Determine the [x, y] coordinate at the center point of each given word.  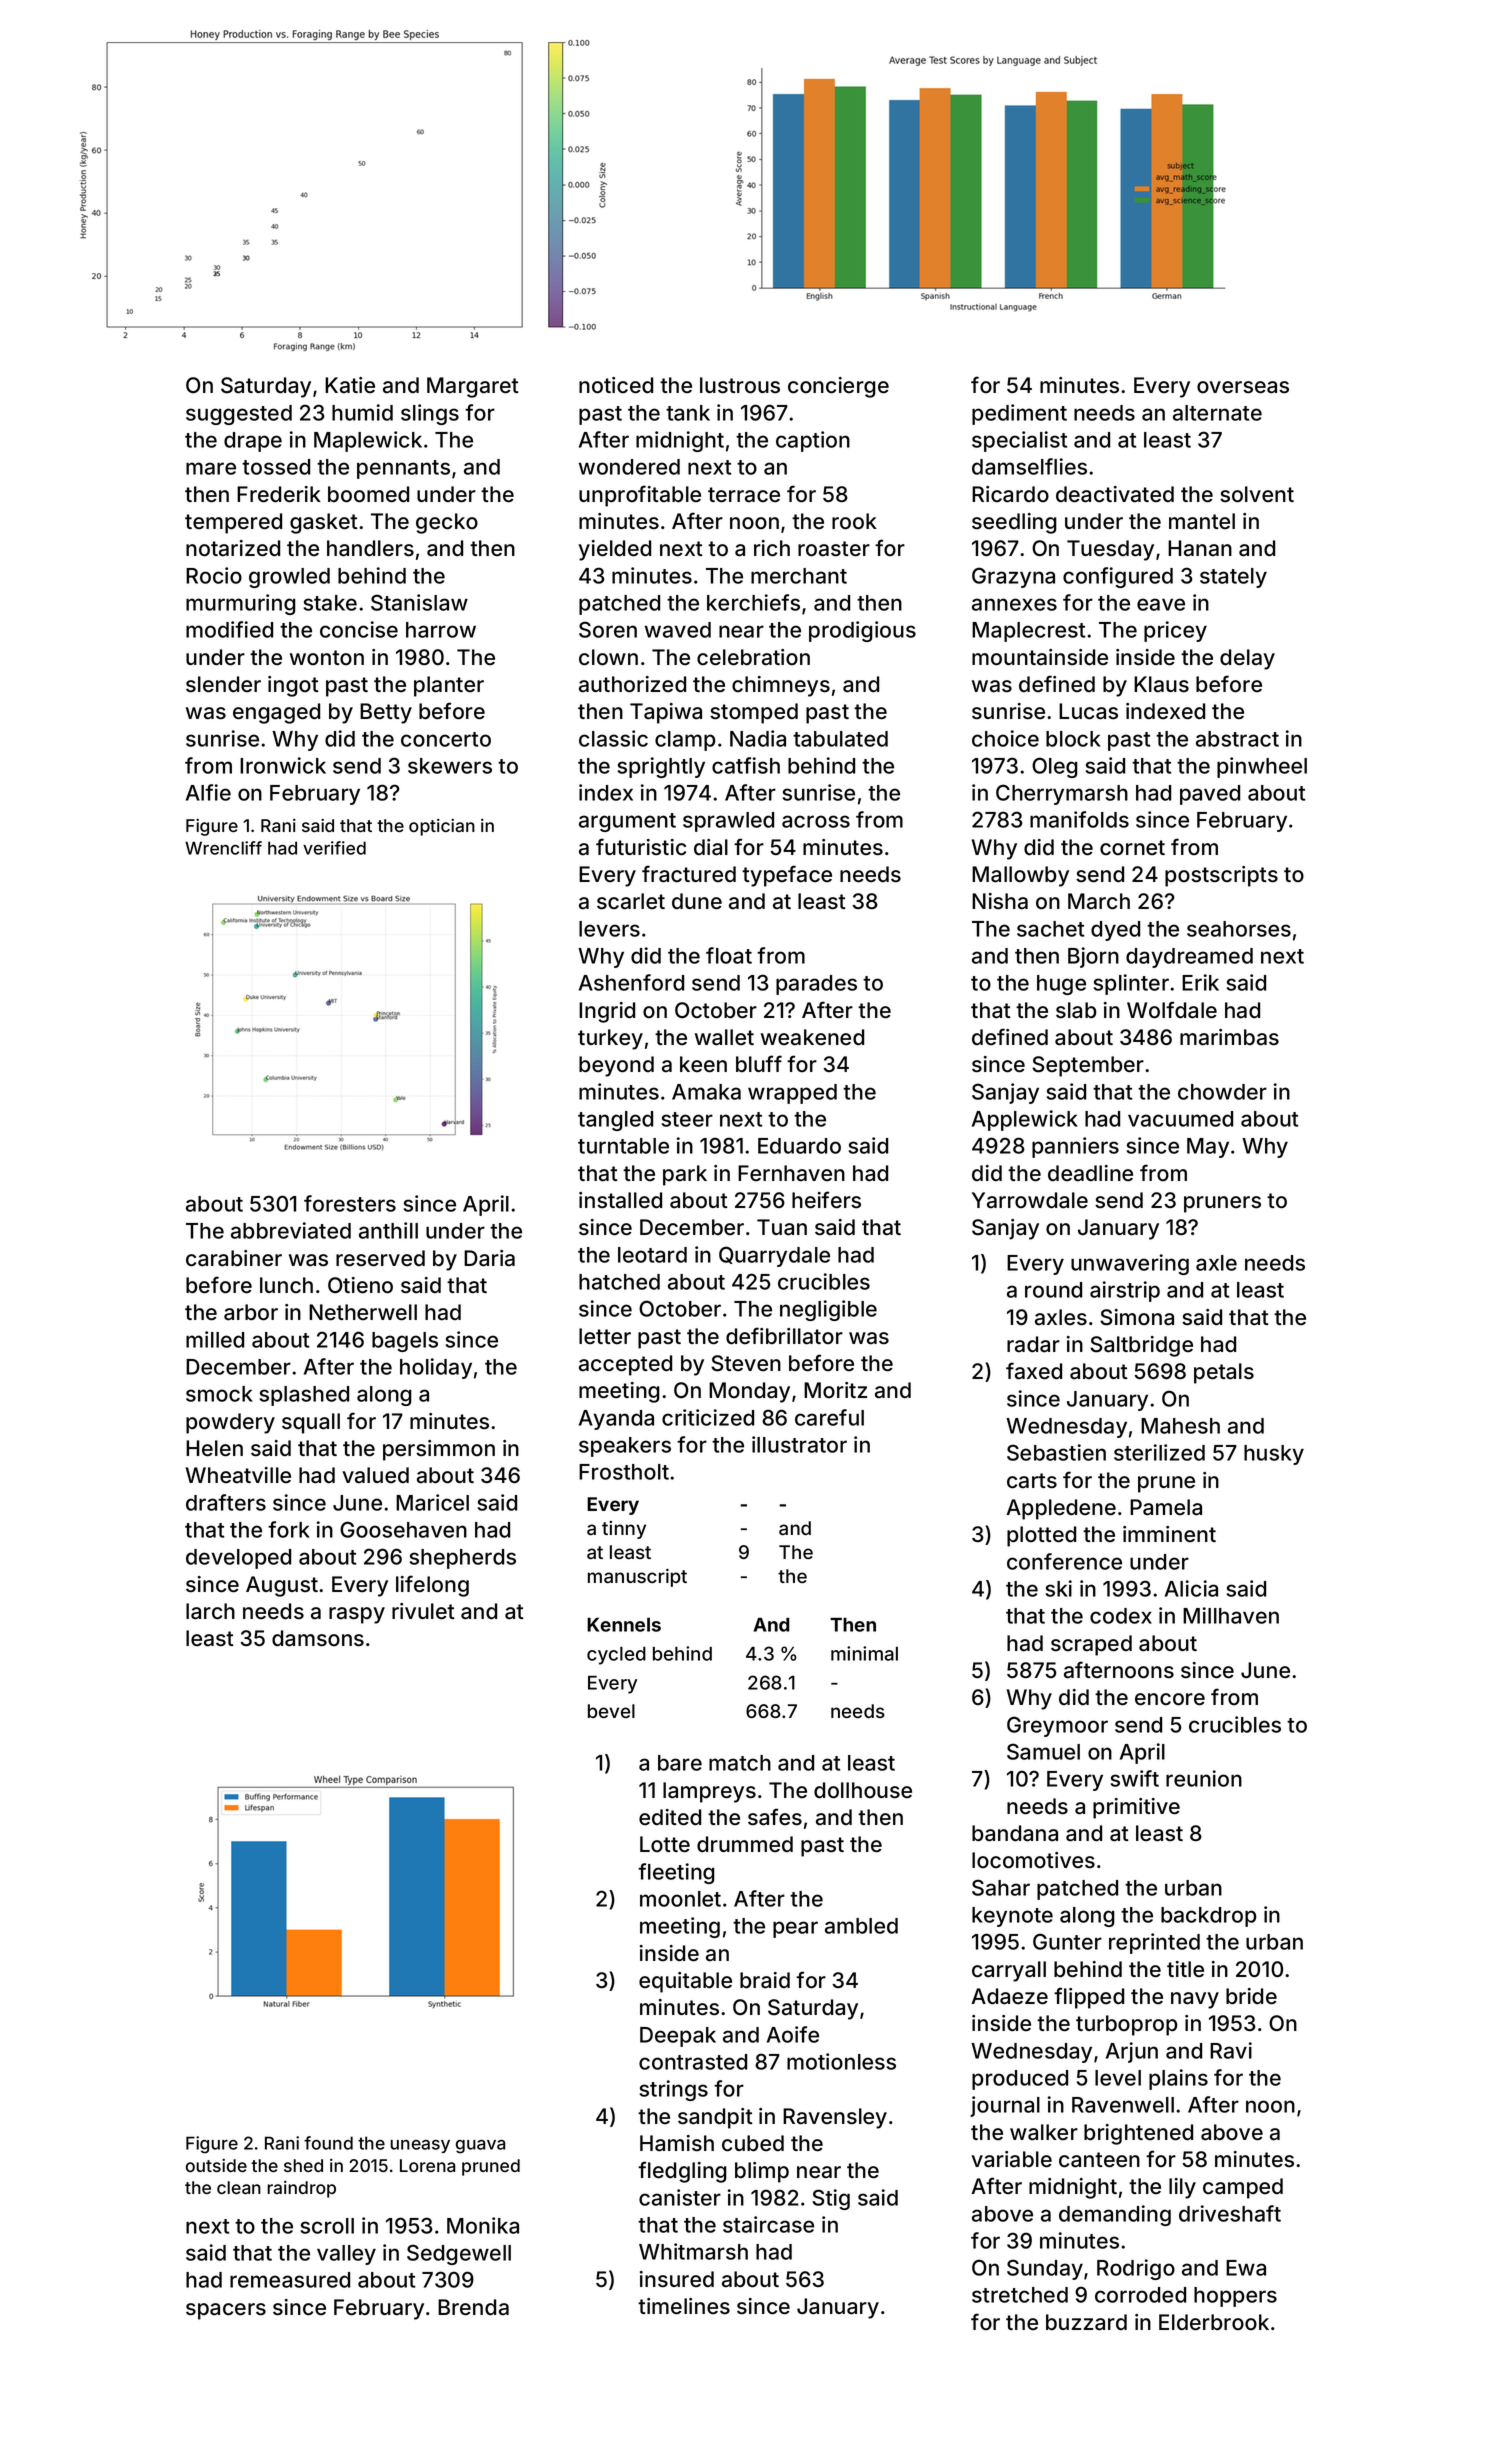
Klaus [1161, 684]
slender [223, 684]
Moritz [835, 1390]
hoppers [1235, 2297]
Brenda [473, 2307]
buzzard [1086, 2322]
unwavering [1130, 1264]
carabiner [234, 1258]
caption [813, 441]
